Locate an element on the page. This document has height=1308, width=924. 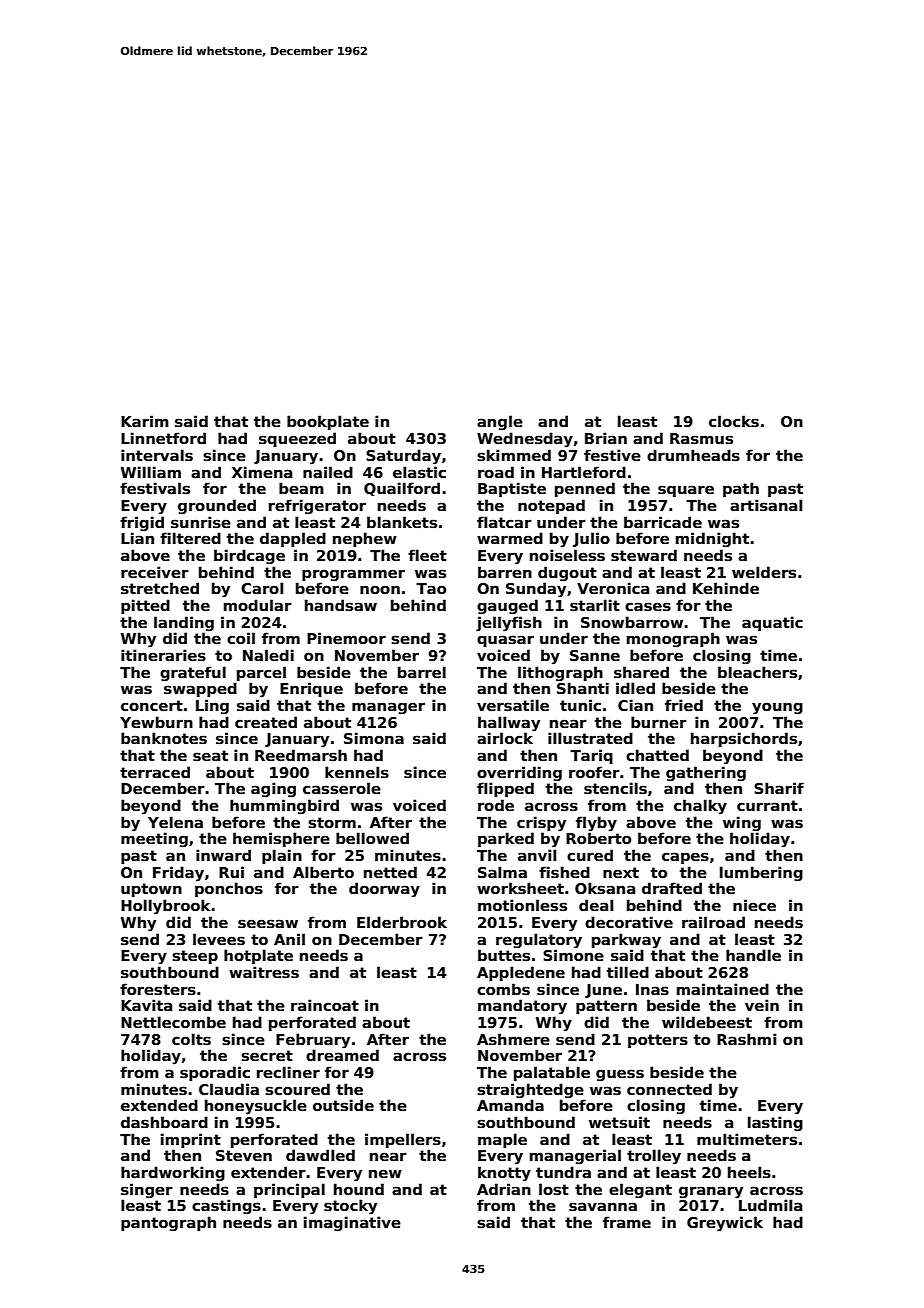
Brian is located at coordinates (606, 438).
